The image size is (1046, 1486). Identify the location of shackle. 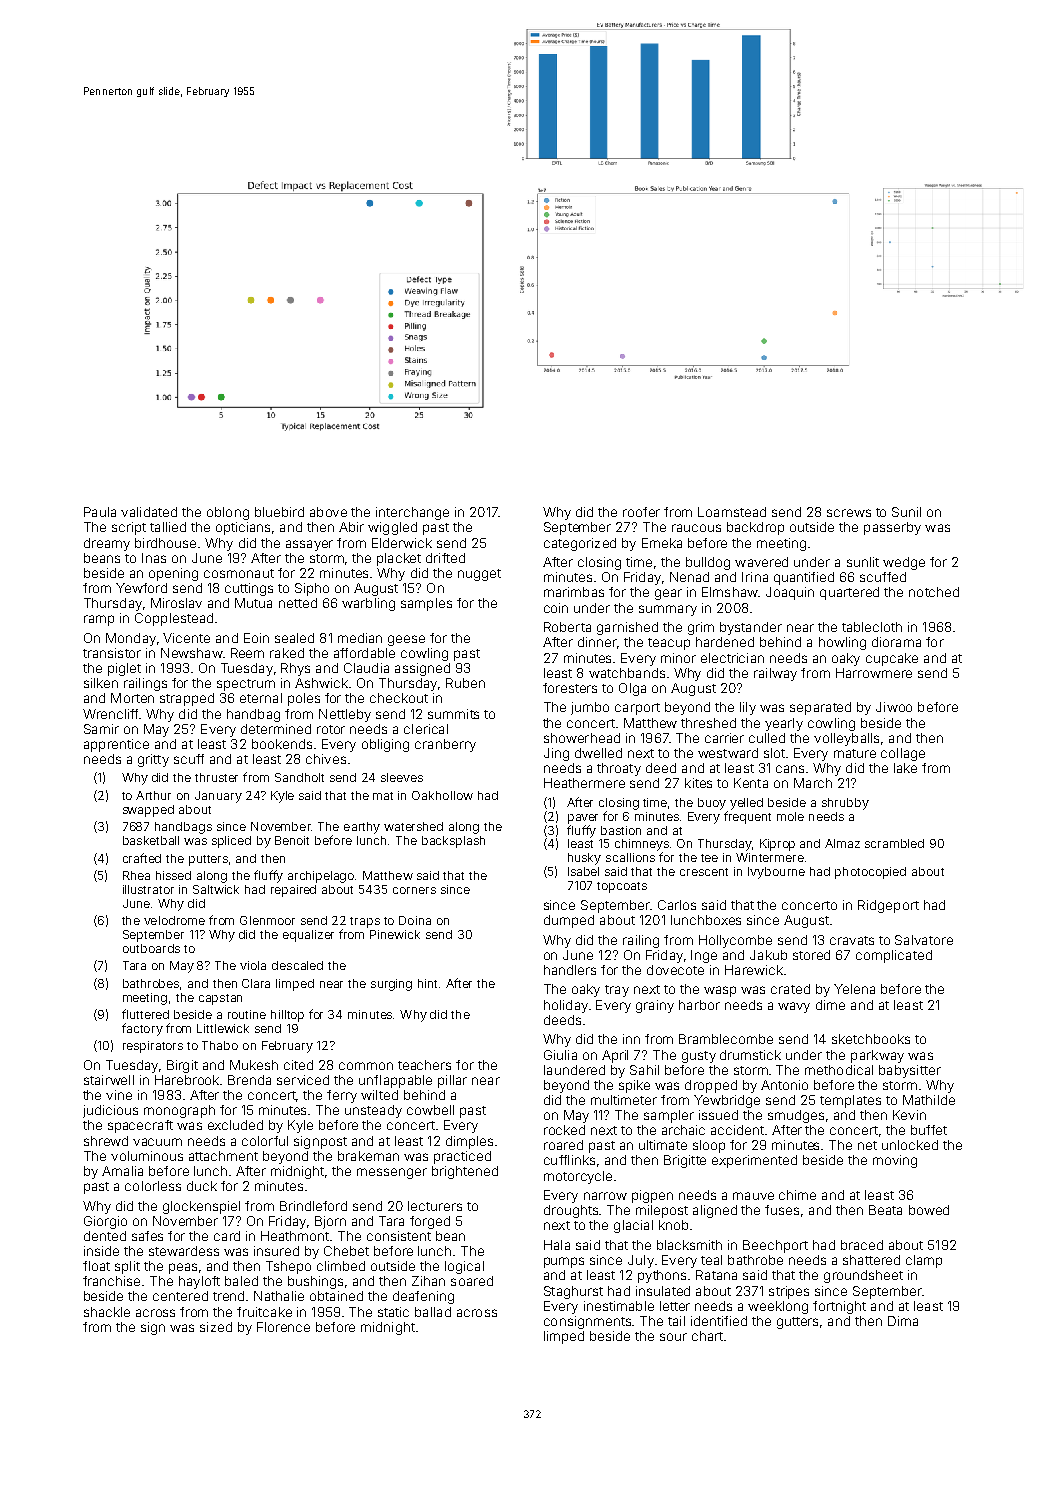
(107, 1312).
